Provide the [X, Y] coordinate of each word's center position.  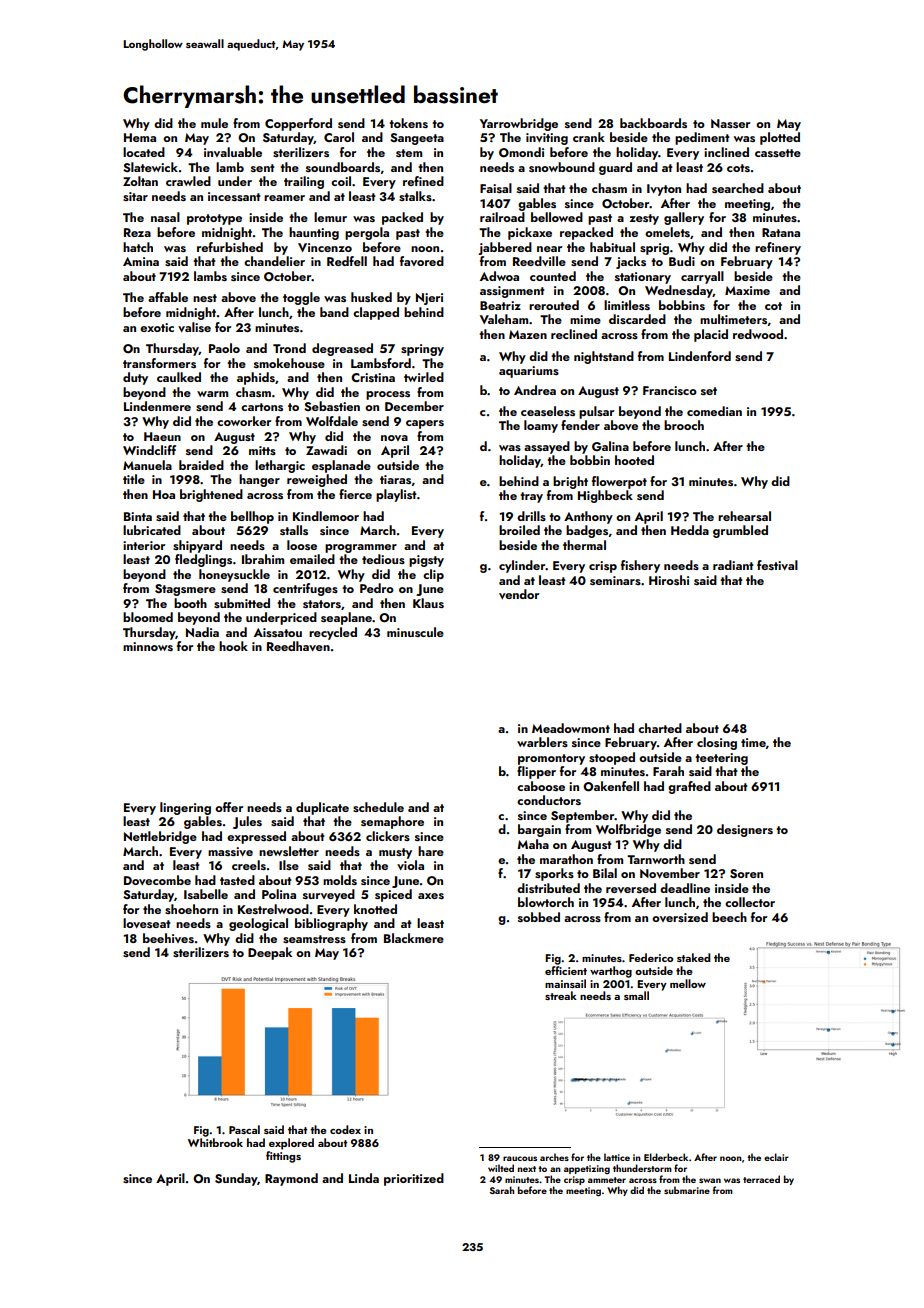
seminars [615, 580]
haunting [314, 233]
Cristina [373, 377]
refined [423, 181]
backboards [653, 123]
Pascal [244, 1129]
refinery [778, 248]
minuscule [415, 632]
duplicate [322, 808]
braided [201, 465]
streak [561, 995]
